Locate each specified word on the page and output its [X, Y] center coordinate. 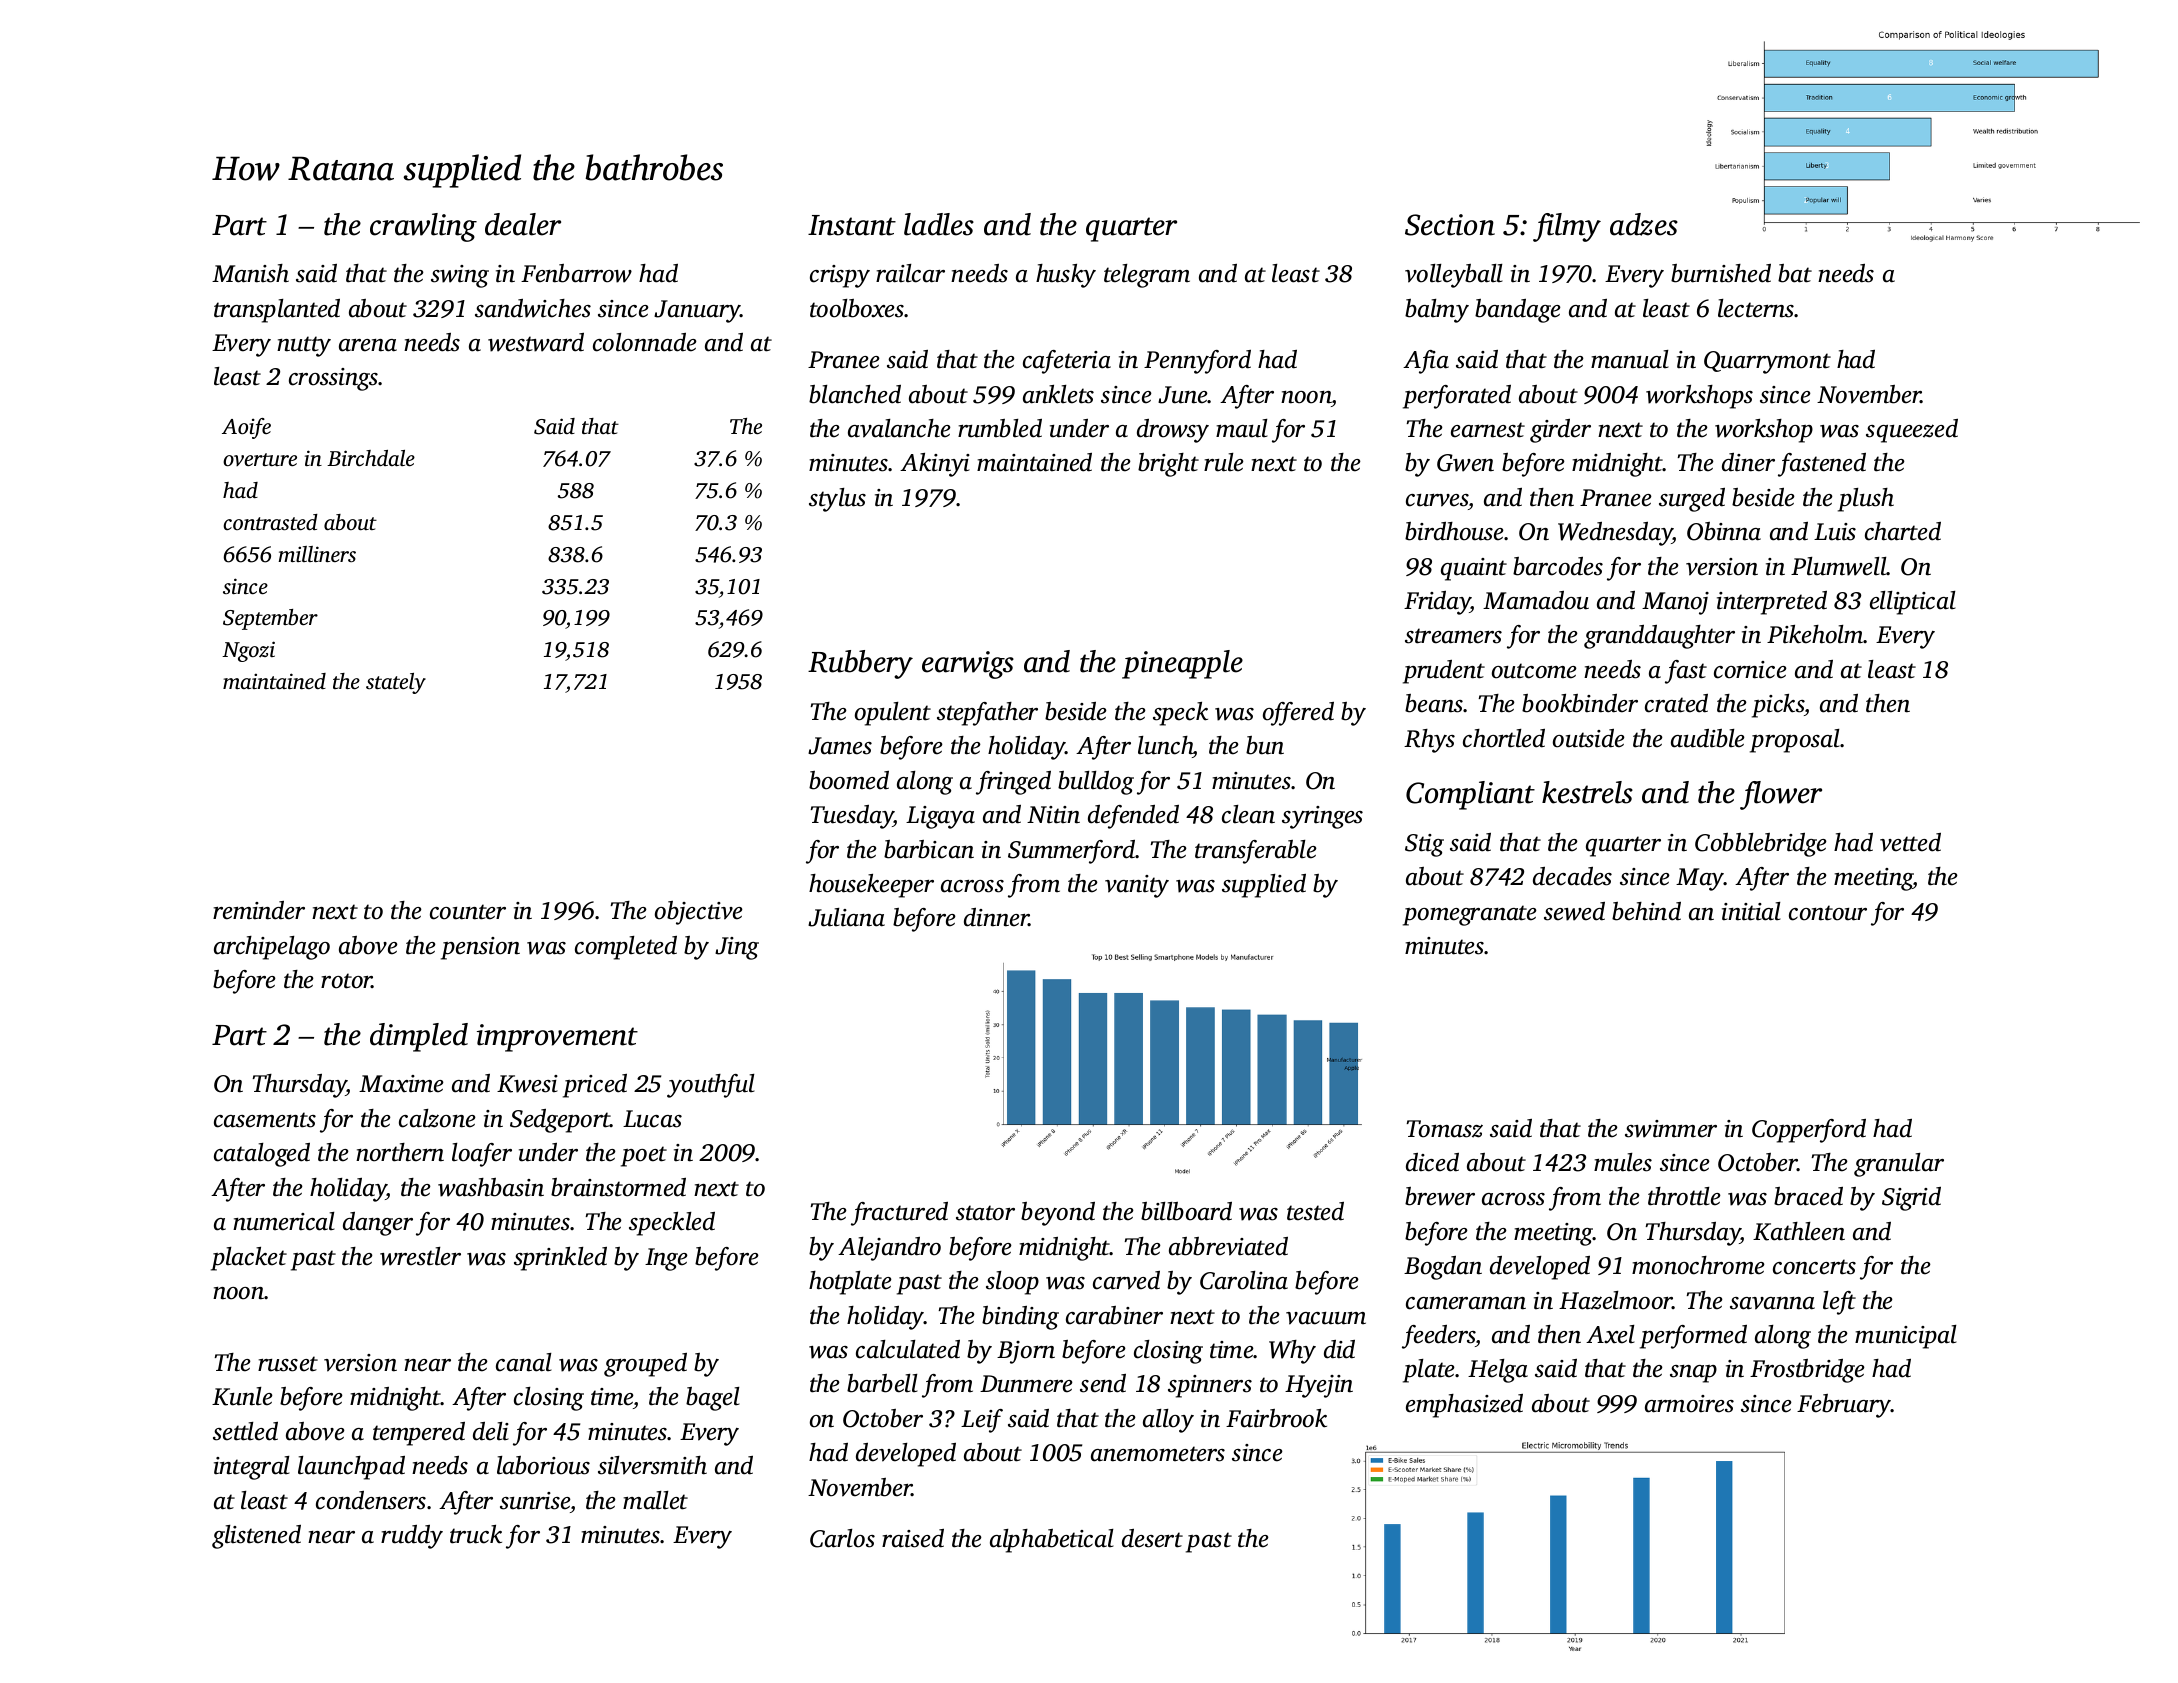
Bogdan [1443, 1268]
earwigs [968, 665]
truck [476, 1534]
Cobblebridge [1761, 845]
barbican [929, 849]
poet [644, 1156]
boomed [849, 780]
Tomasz [1445, 1129]
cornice [1750, 670]
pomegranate [1470, 915]
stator [985, 1213]
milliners [317, 554]
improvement [557, 1038]
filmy [1567, 227]
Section [1450, 225]
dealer [523, 224]
